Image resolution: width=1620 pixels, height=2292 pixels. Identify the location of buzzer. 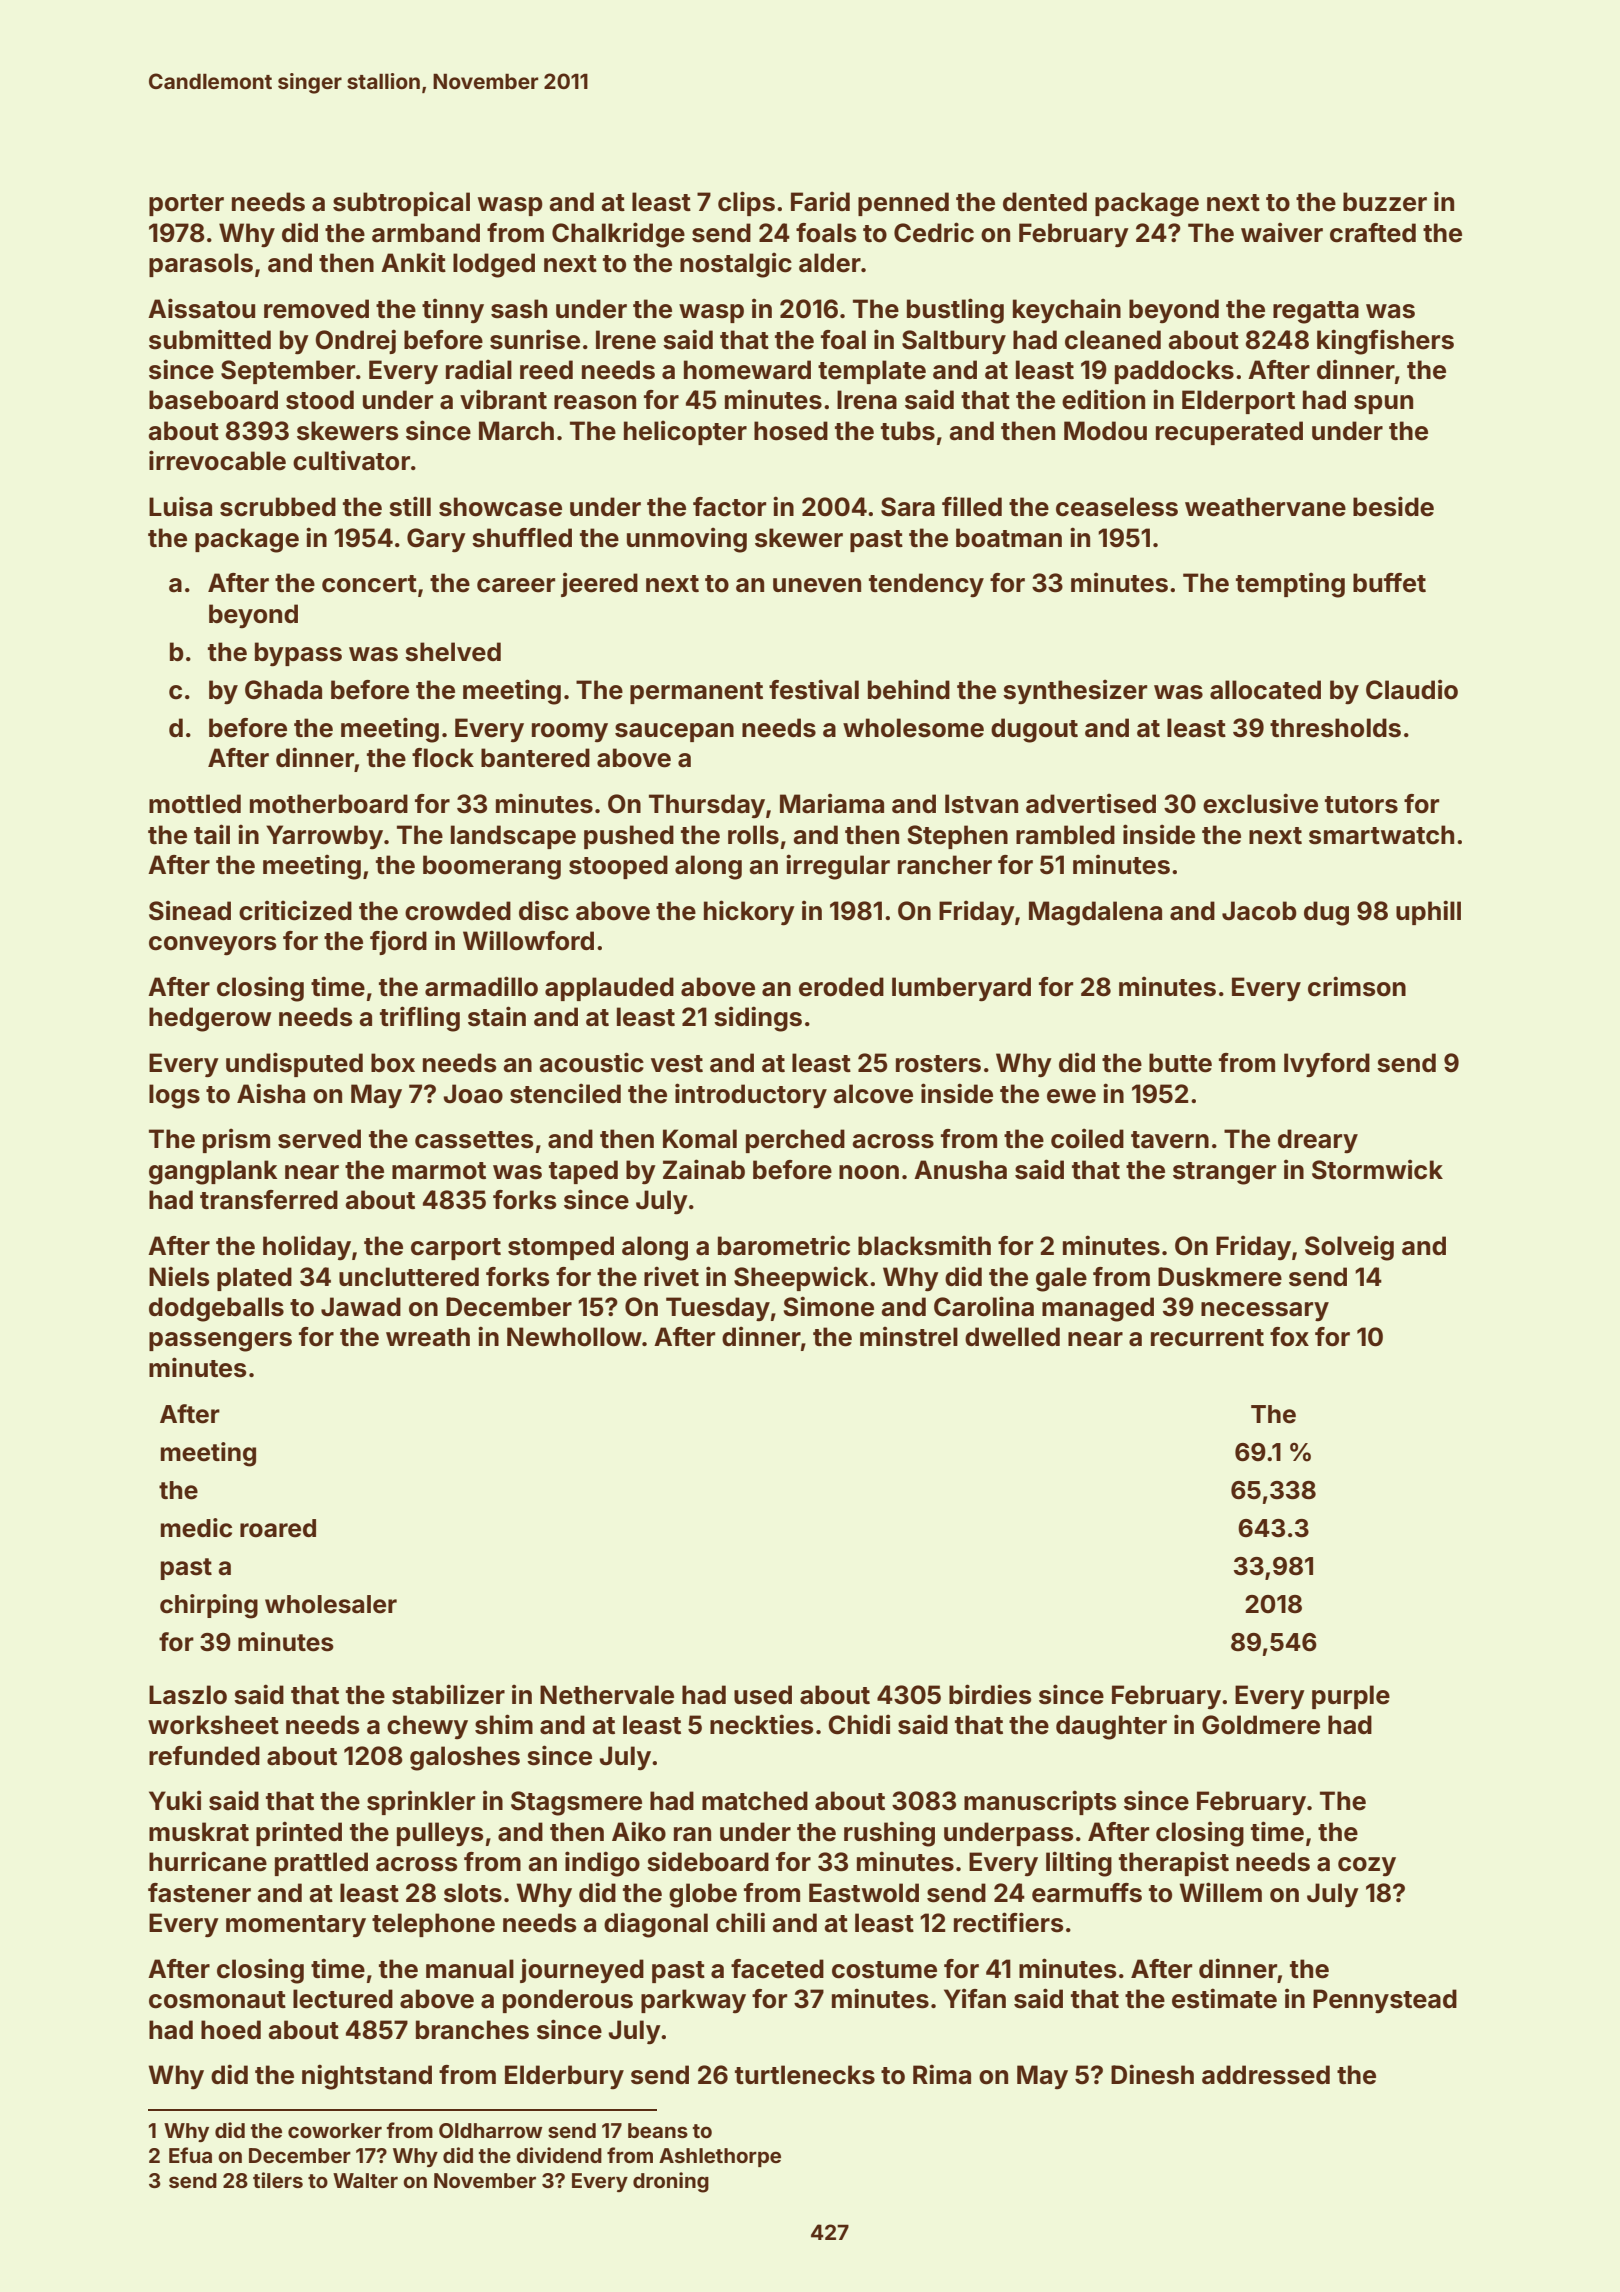
(1385, 202).
